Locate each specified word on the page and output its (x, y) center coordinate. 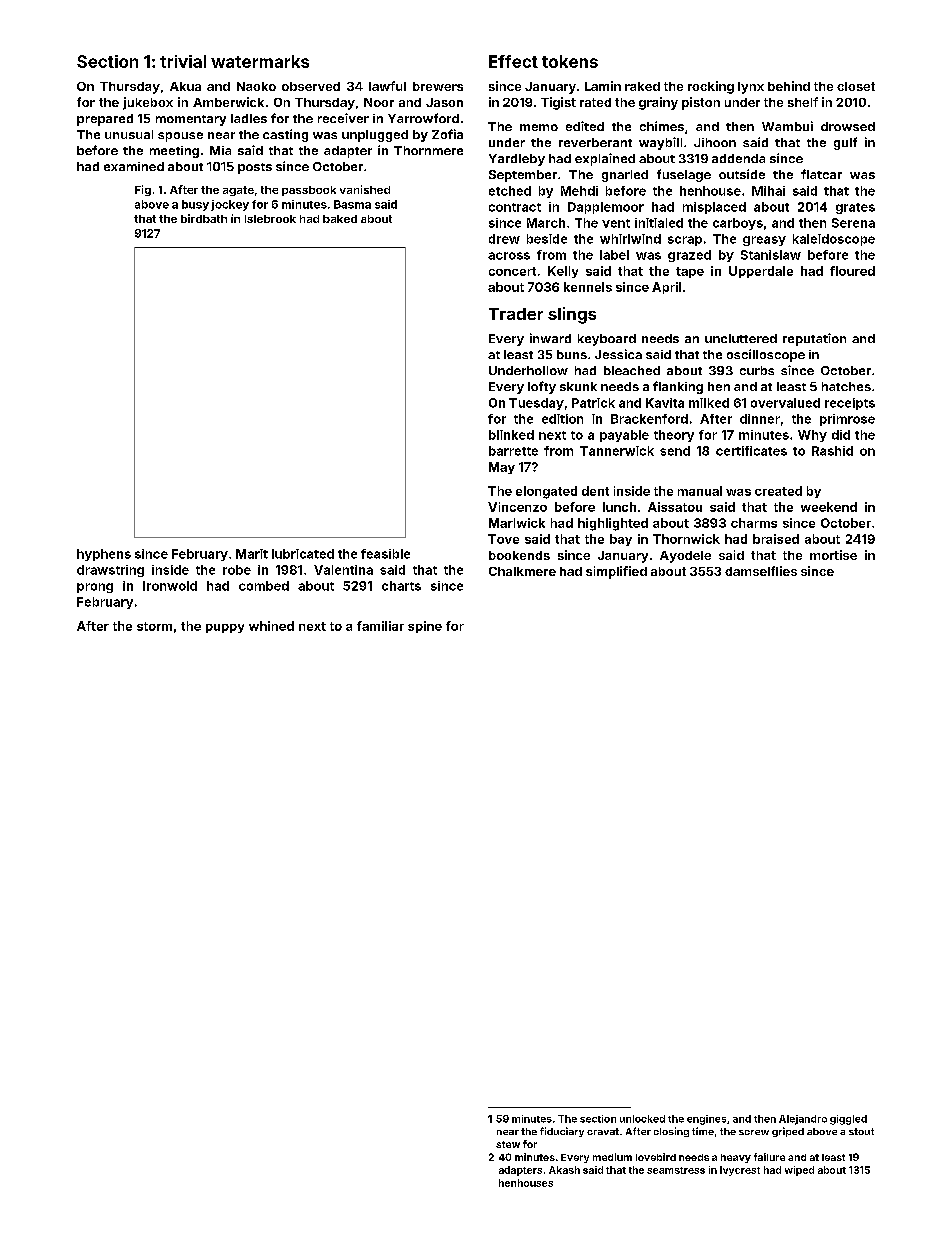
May (502, 468)
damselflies (761, 571)
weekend (829, 507)
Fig (143, 190)
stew (508, 1144)
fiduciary (562, 1132)
